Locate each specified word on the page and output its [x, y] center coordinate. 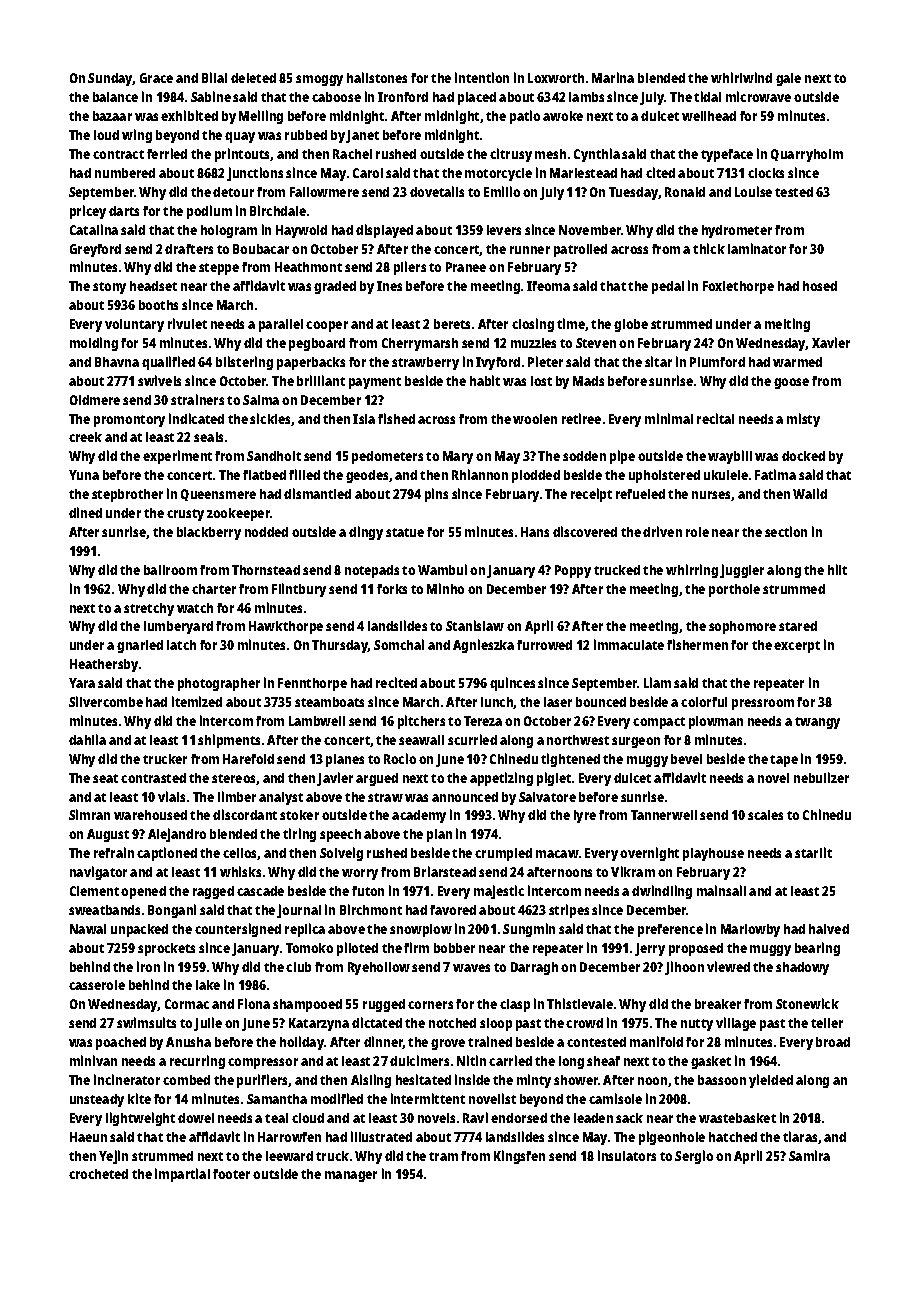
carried [510, 1060]
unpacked [139, 930]
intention [482, 77]
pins [436, 495]
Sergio [694, 1157]
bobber [454, 948]
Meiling [261, 117]
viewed [728, 966]
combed [186, 1080]
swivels [159, 380]
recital [715, 418]
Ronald [685, 192]
